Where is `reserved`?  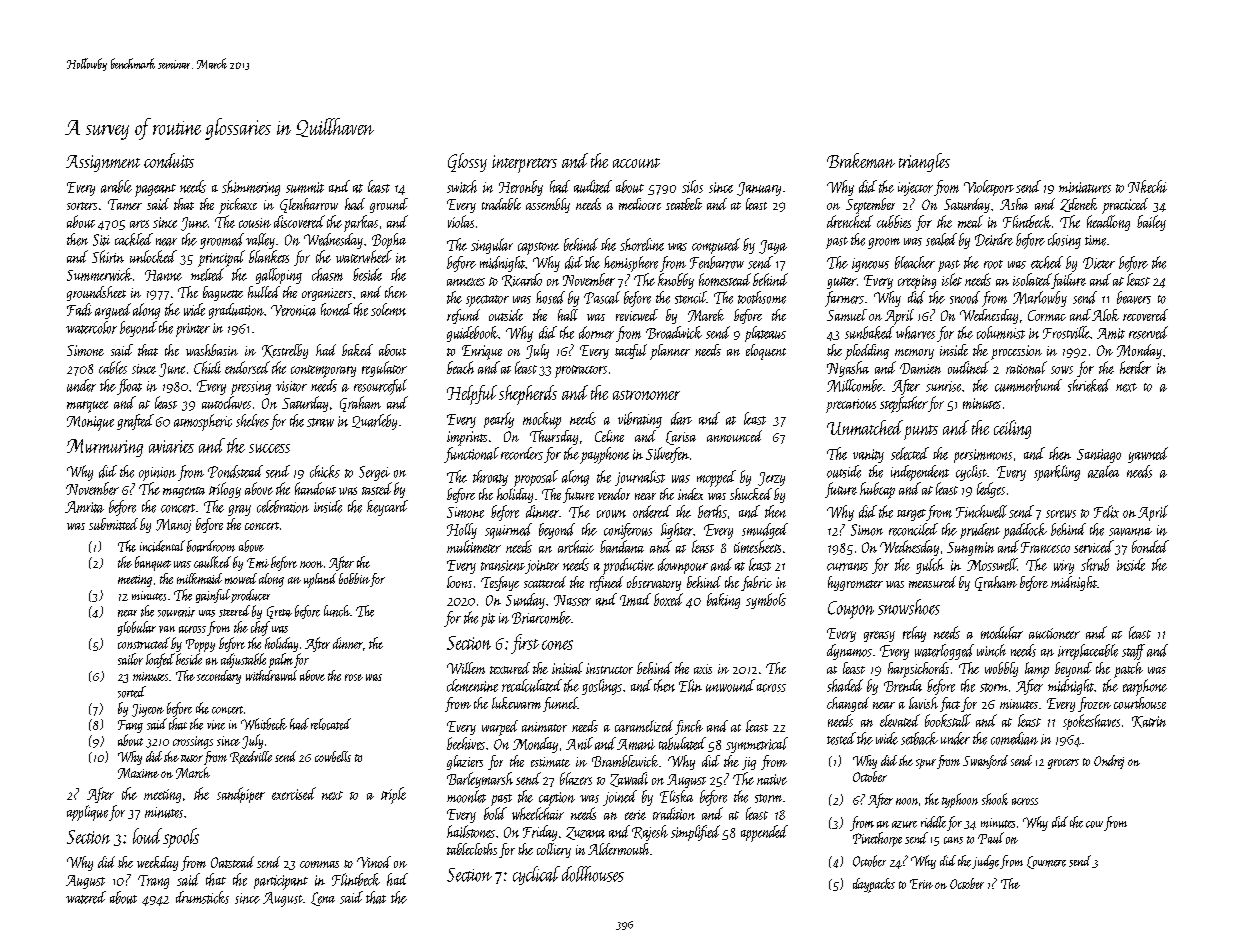 reserved is located at coordinates (1148, 332).
